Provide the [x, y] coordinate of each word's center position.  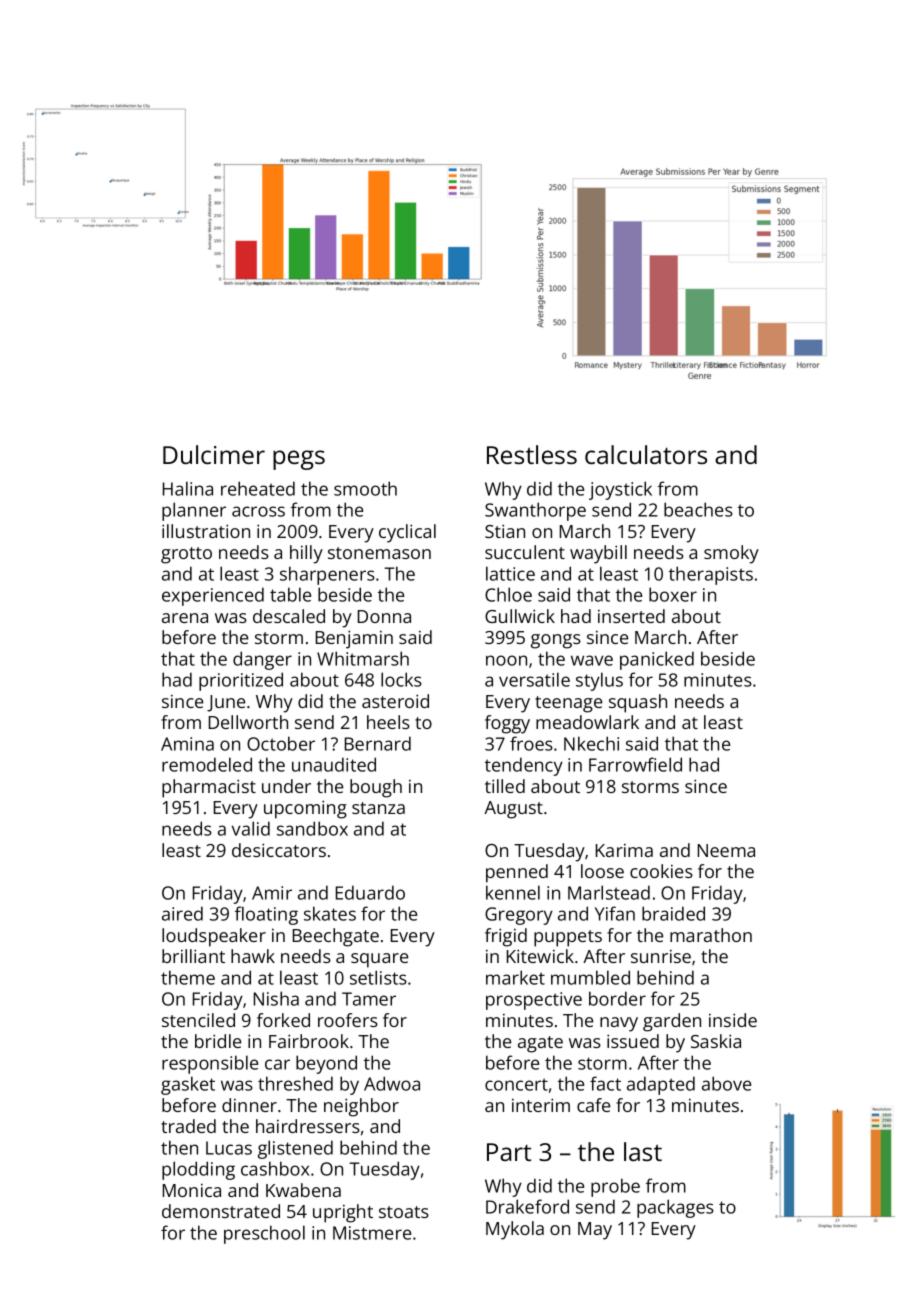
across [258, 511]
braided [673, 913]
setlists [378, 977]
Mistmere [372, 1233]
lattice [510, 573]
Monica [192, 1190]
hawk [253, 956]
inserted [631, 616]
